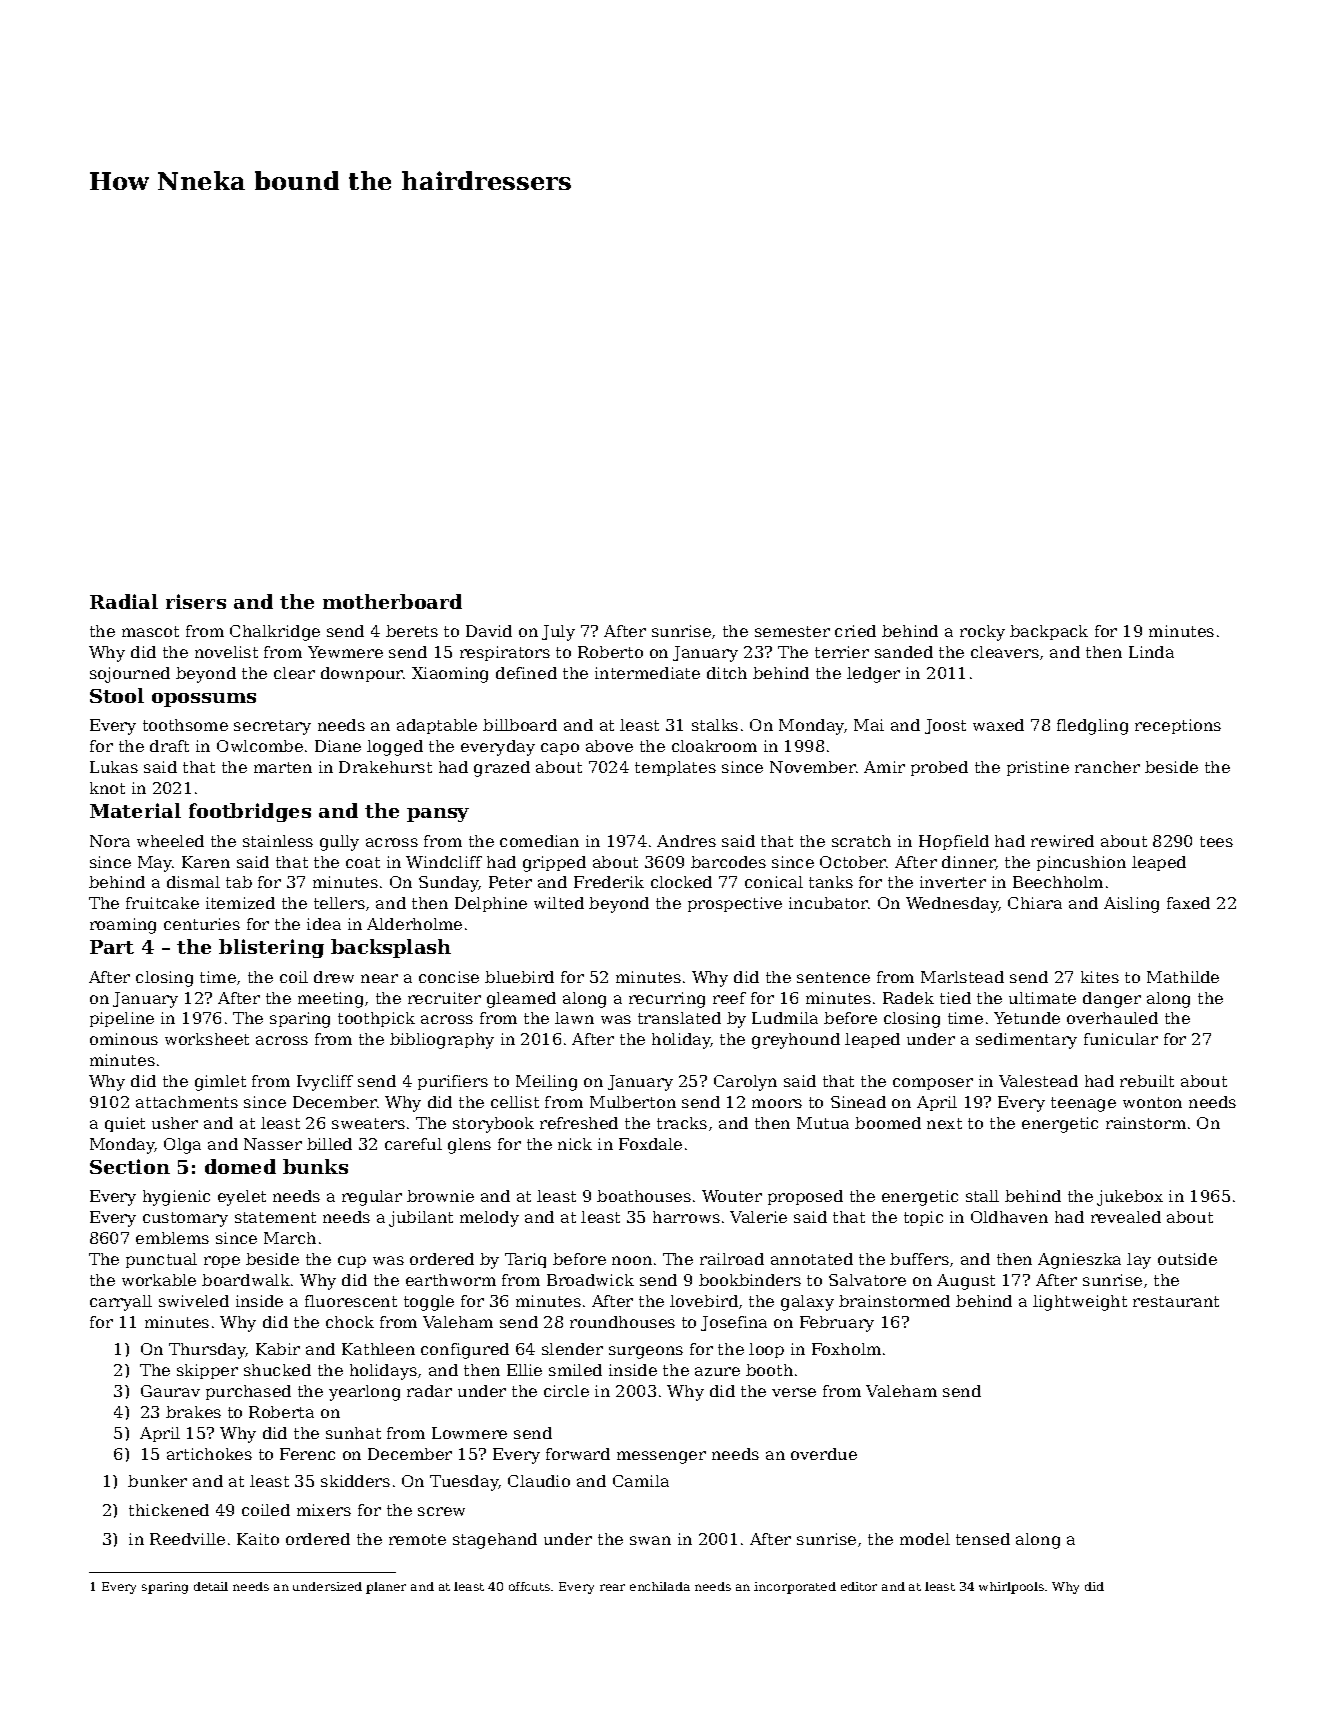 This screenshot has height=1726, width=1333. What do you see at coordinates (117, 695) in the screenshot?
I see `Stool` at bounding box center [117, 695].
